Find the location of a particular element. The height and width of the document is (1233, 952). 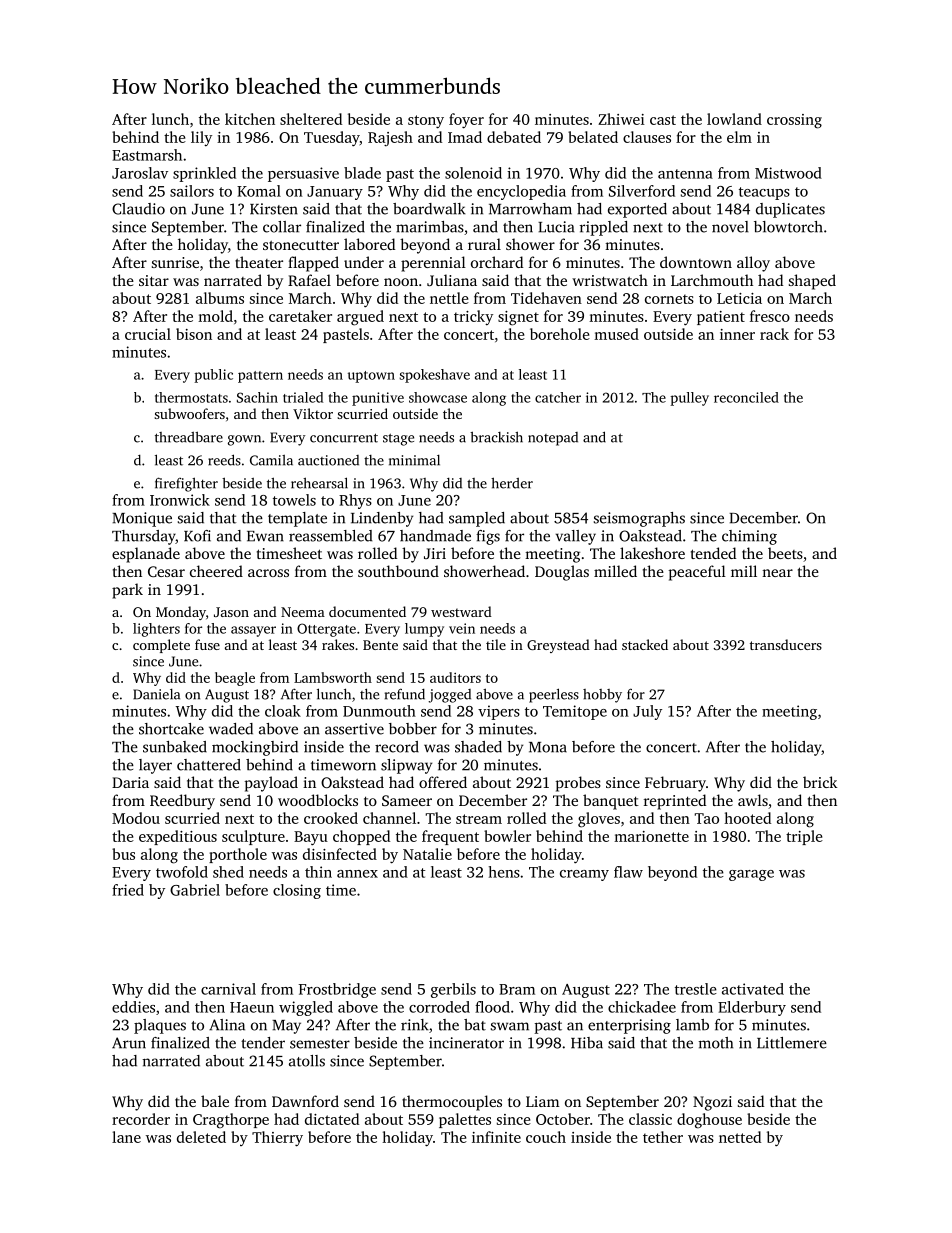

netted is located at coordinates (740, 1137).
